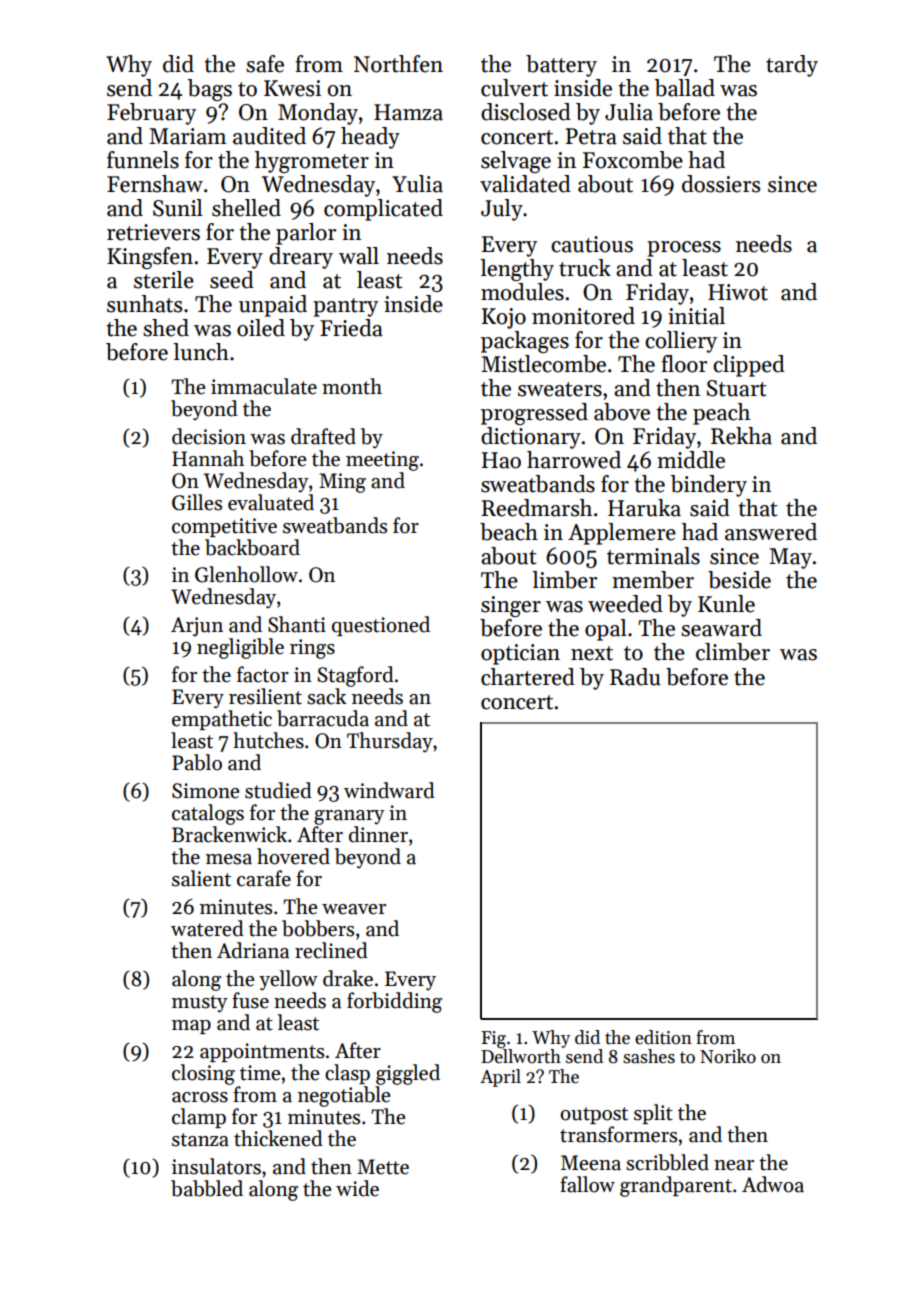 This screenshot has height=1314, width=924. Describe the element at coordinates (292, 88) in the screenshot. I see `Kwesi` at that location.
